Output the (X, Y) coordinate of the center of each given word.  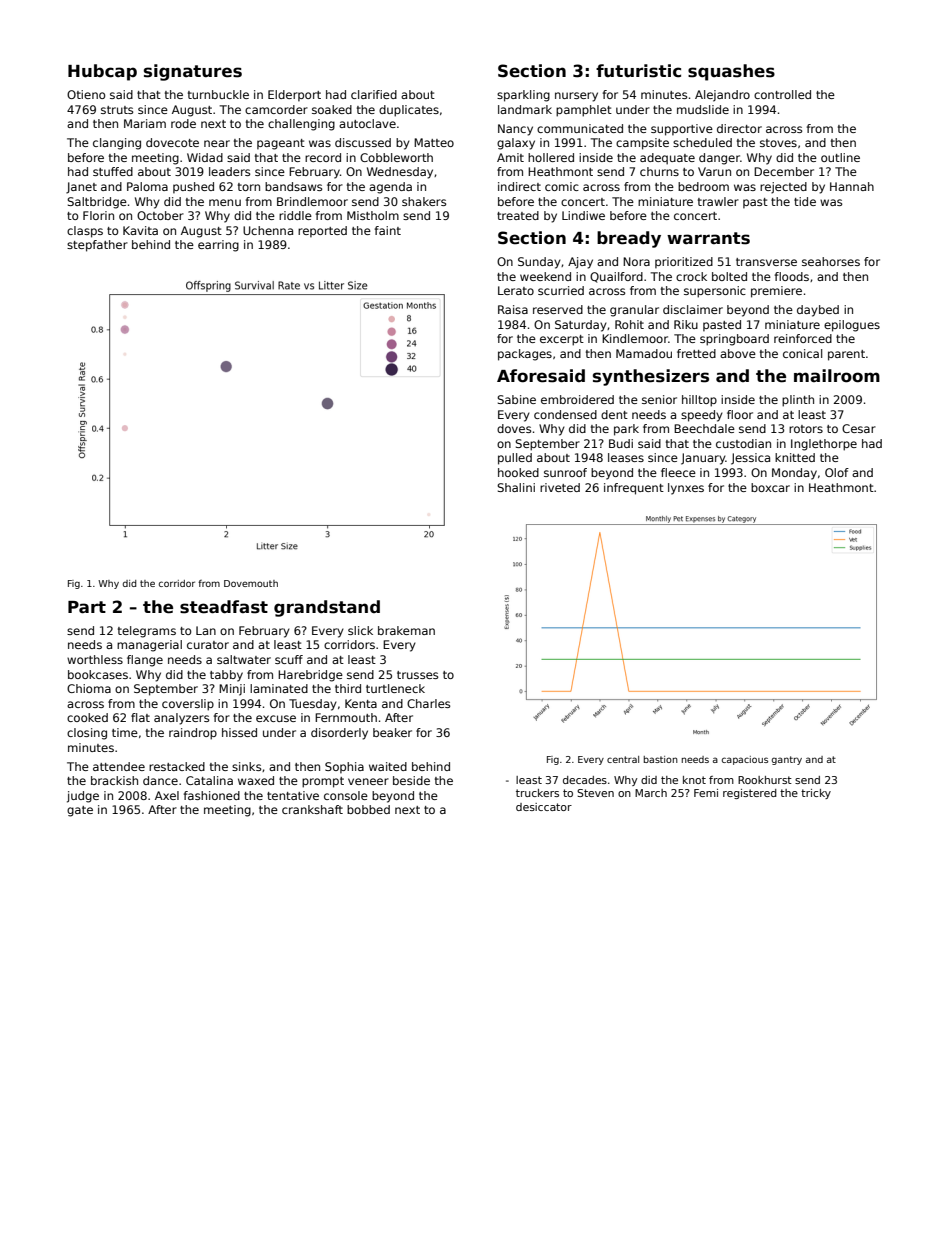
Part (87, 607)
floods (792, 276)
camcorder (276, 109)
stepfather (97, 246)
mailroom (837, 376)
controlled (782, 94)
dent (614, 414)
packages (525, 355)
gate (80, 811)
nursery (576, 97)
